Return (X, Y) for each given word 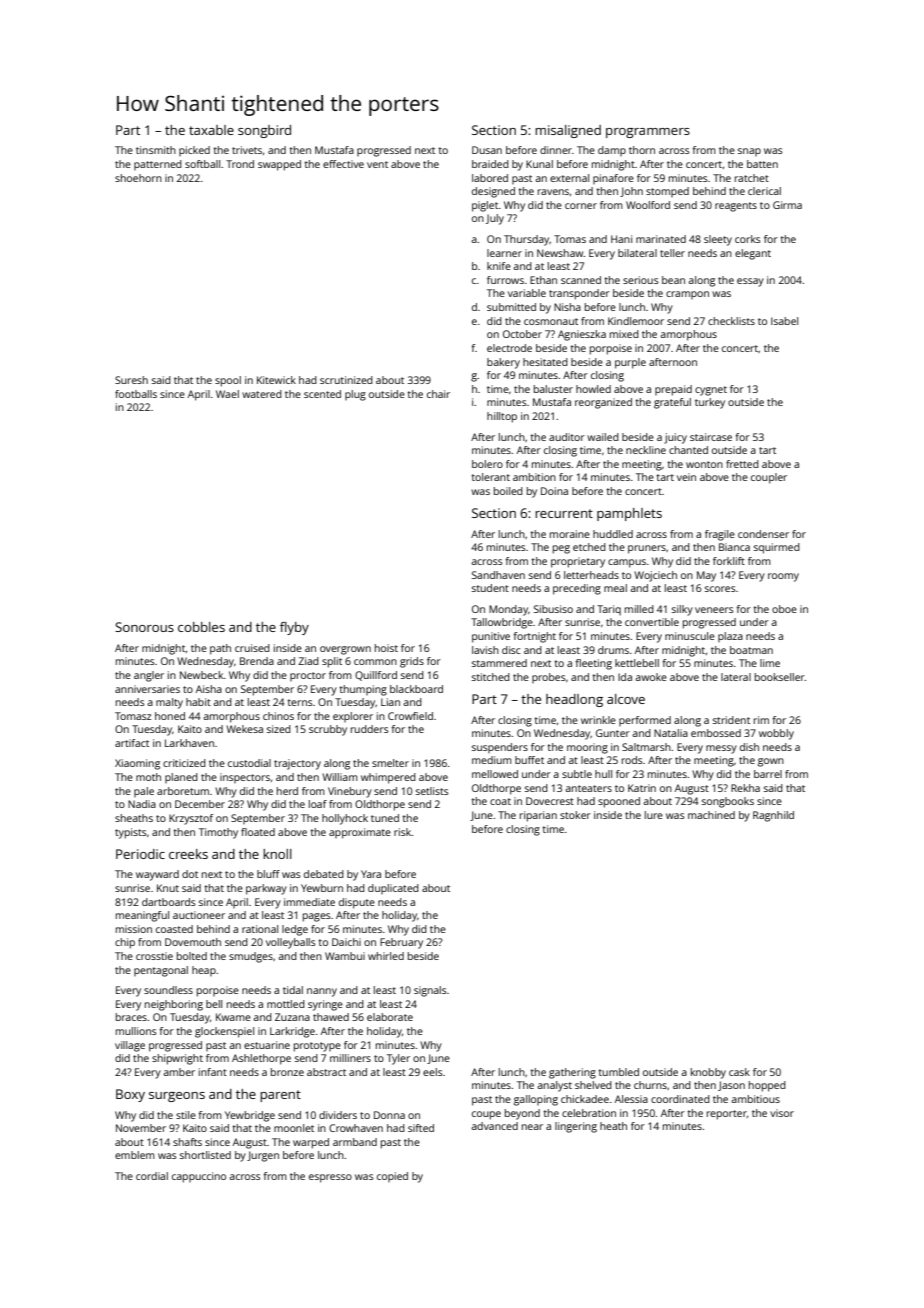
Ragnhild (773, 816)
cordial (152, 1176)
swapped (279, 165)
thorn (642, 150)
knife (499, 266)
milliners (350, 1058)
